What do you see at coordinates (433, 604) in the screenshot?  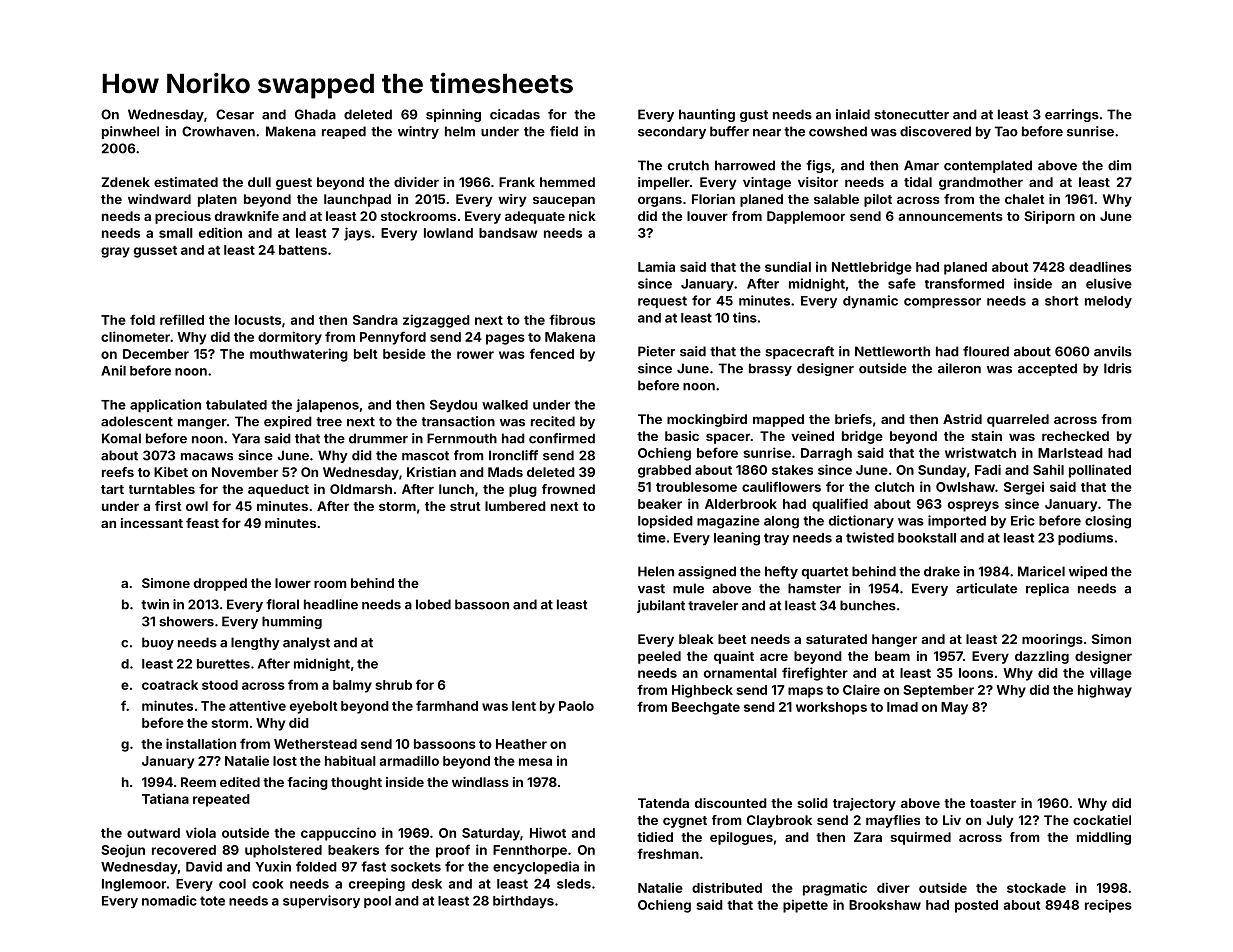 I see `lobed` at bounding box center [433, 604].
